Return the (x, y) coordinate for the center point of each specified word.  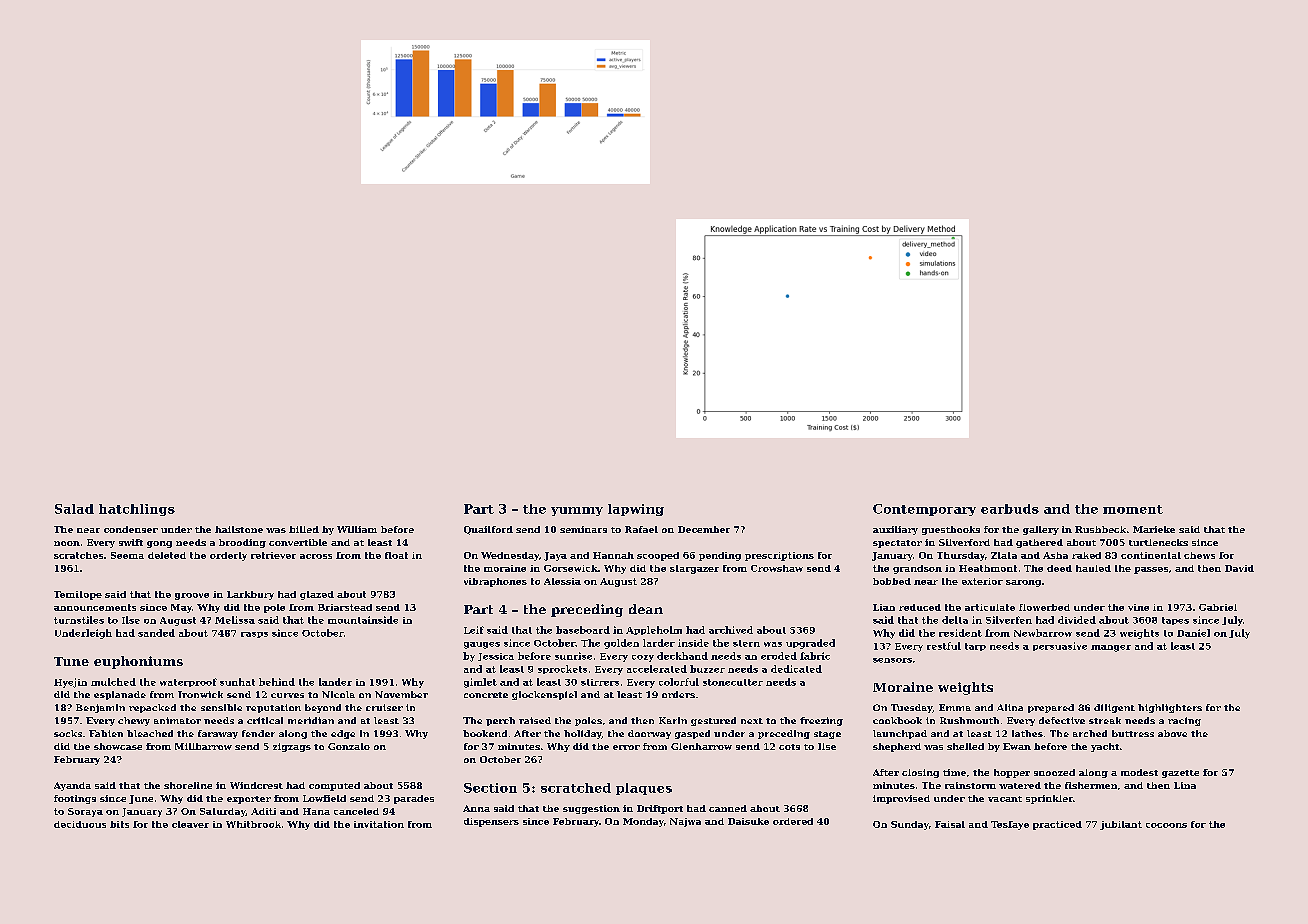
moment (1133, 509)
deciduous (80, 824)
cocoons (1166, 825)
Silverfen (1009, 620)
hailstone (239, 529)
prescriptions (779, 556)
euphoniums (138, 662)
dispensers (491, 822)
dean (646, 609)
